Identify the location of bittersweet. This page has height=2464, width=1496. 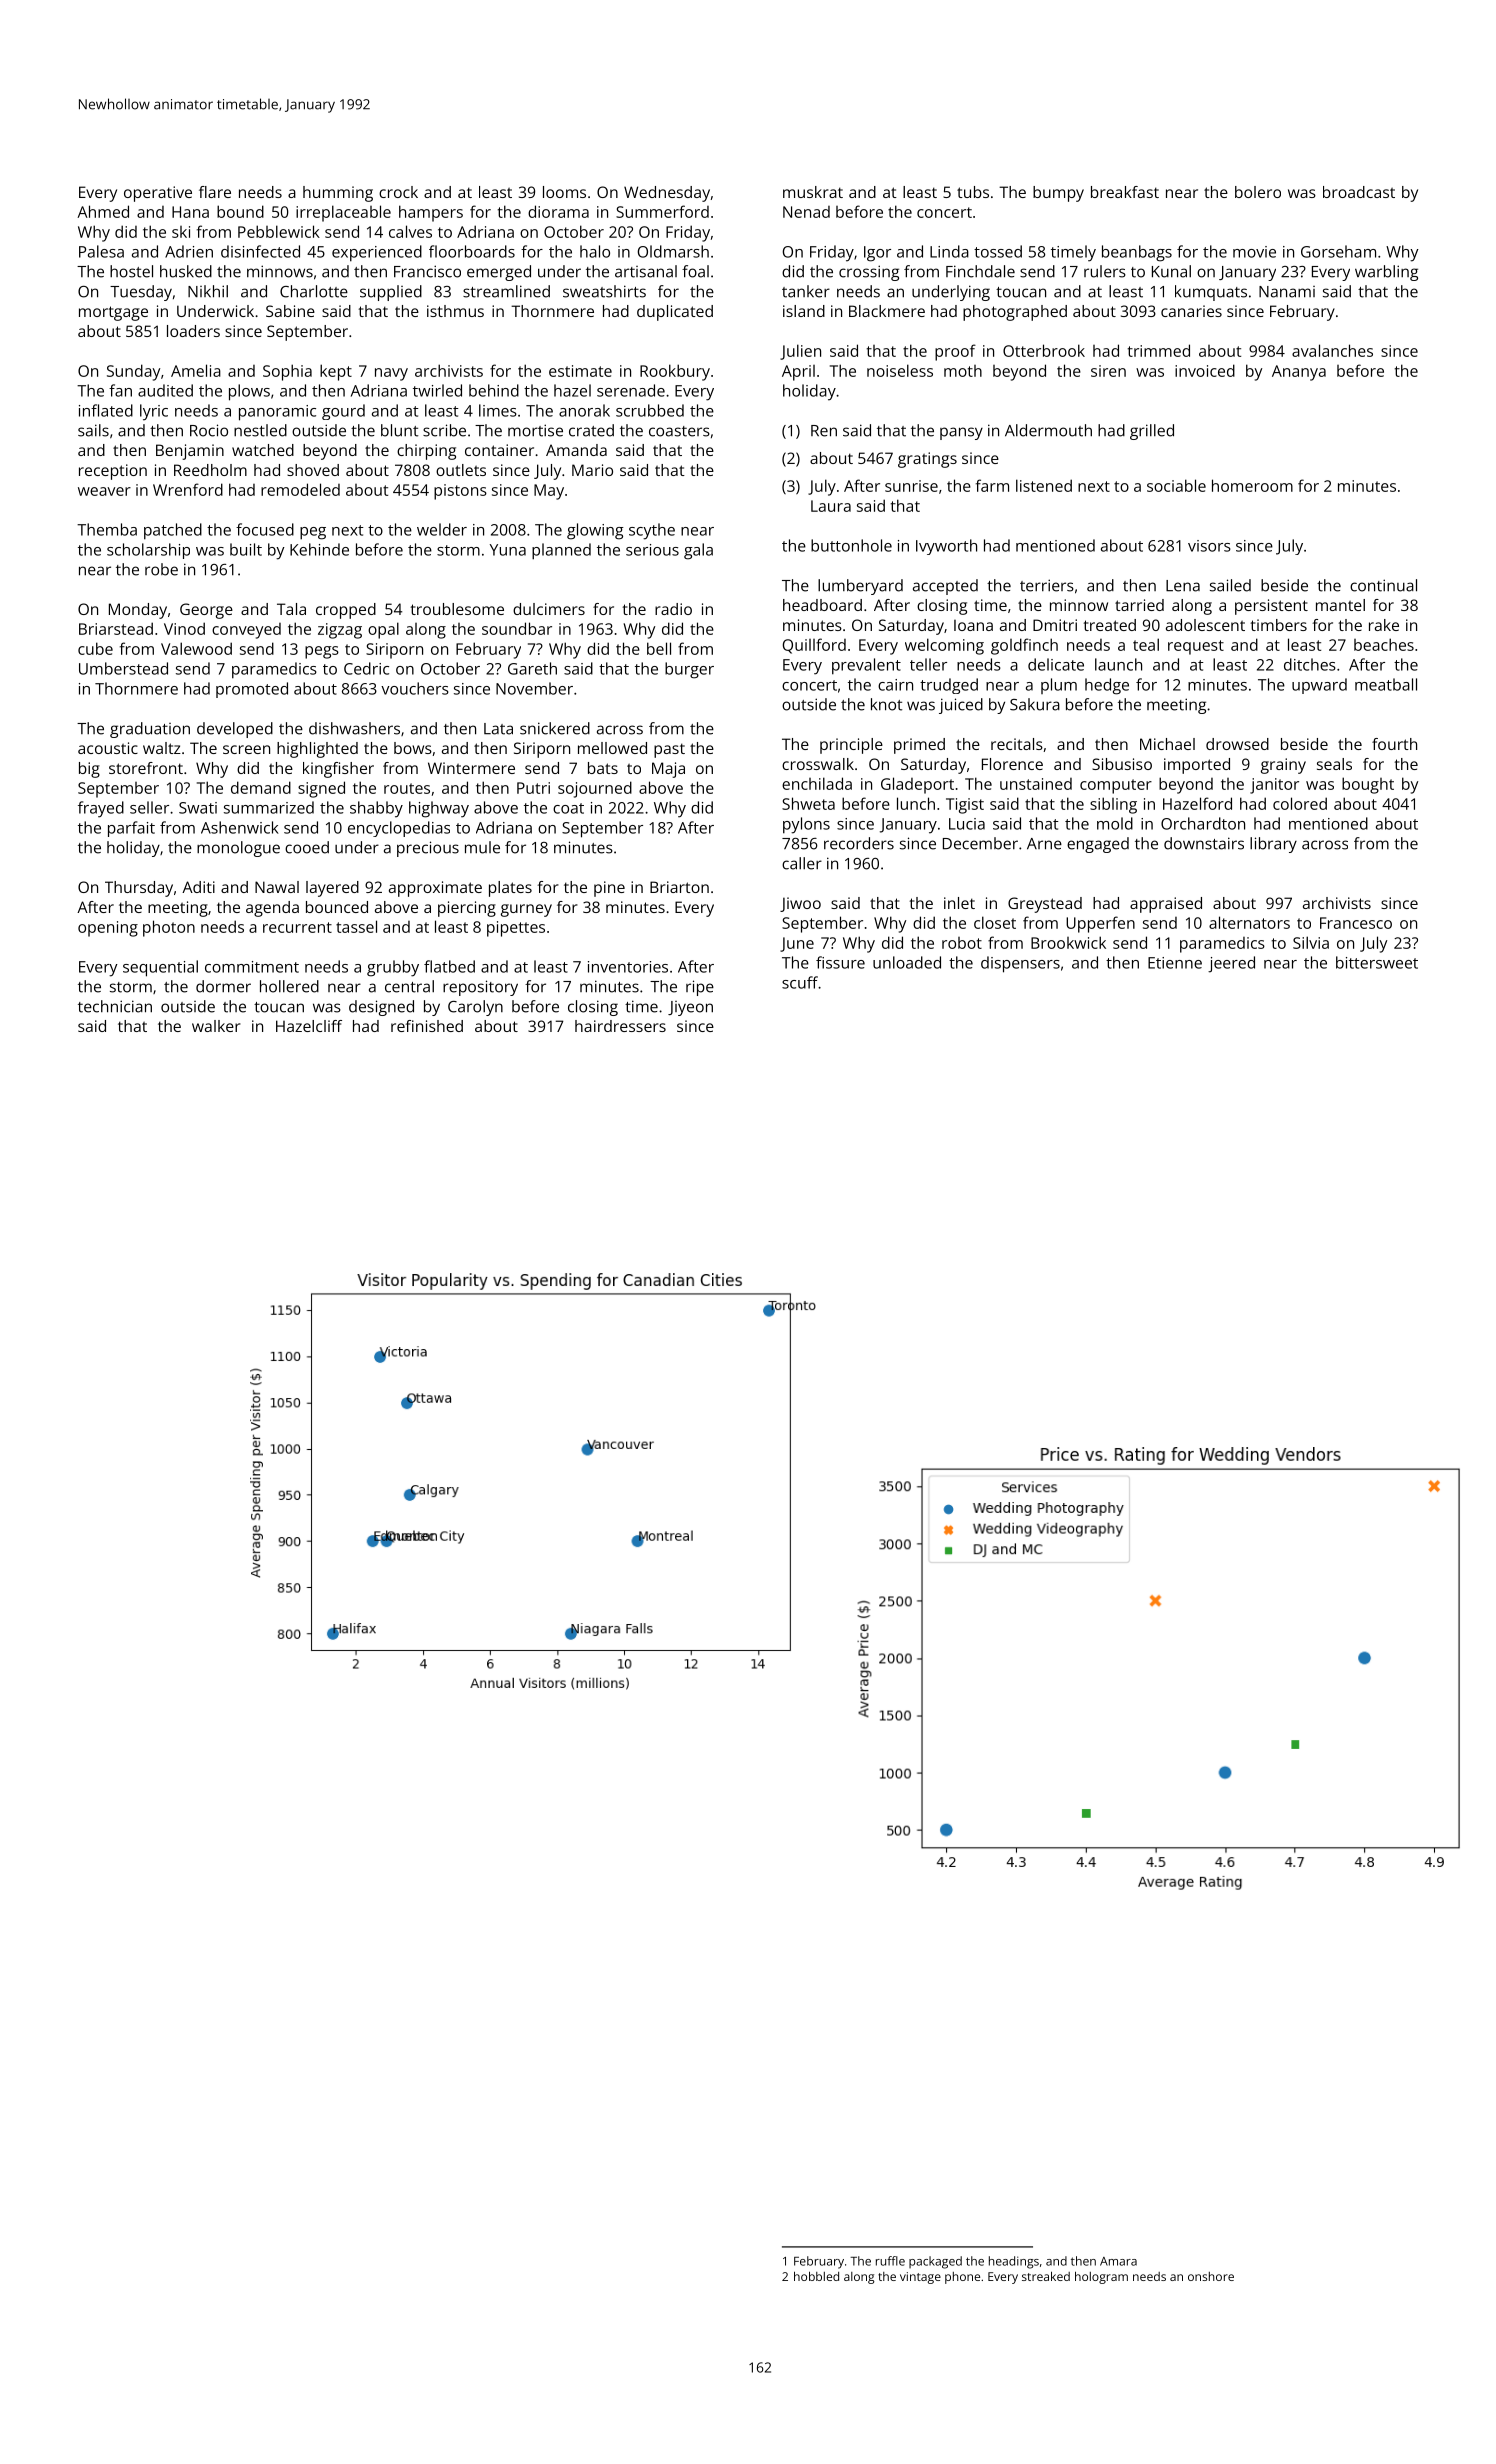
(1377, 962).
